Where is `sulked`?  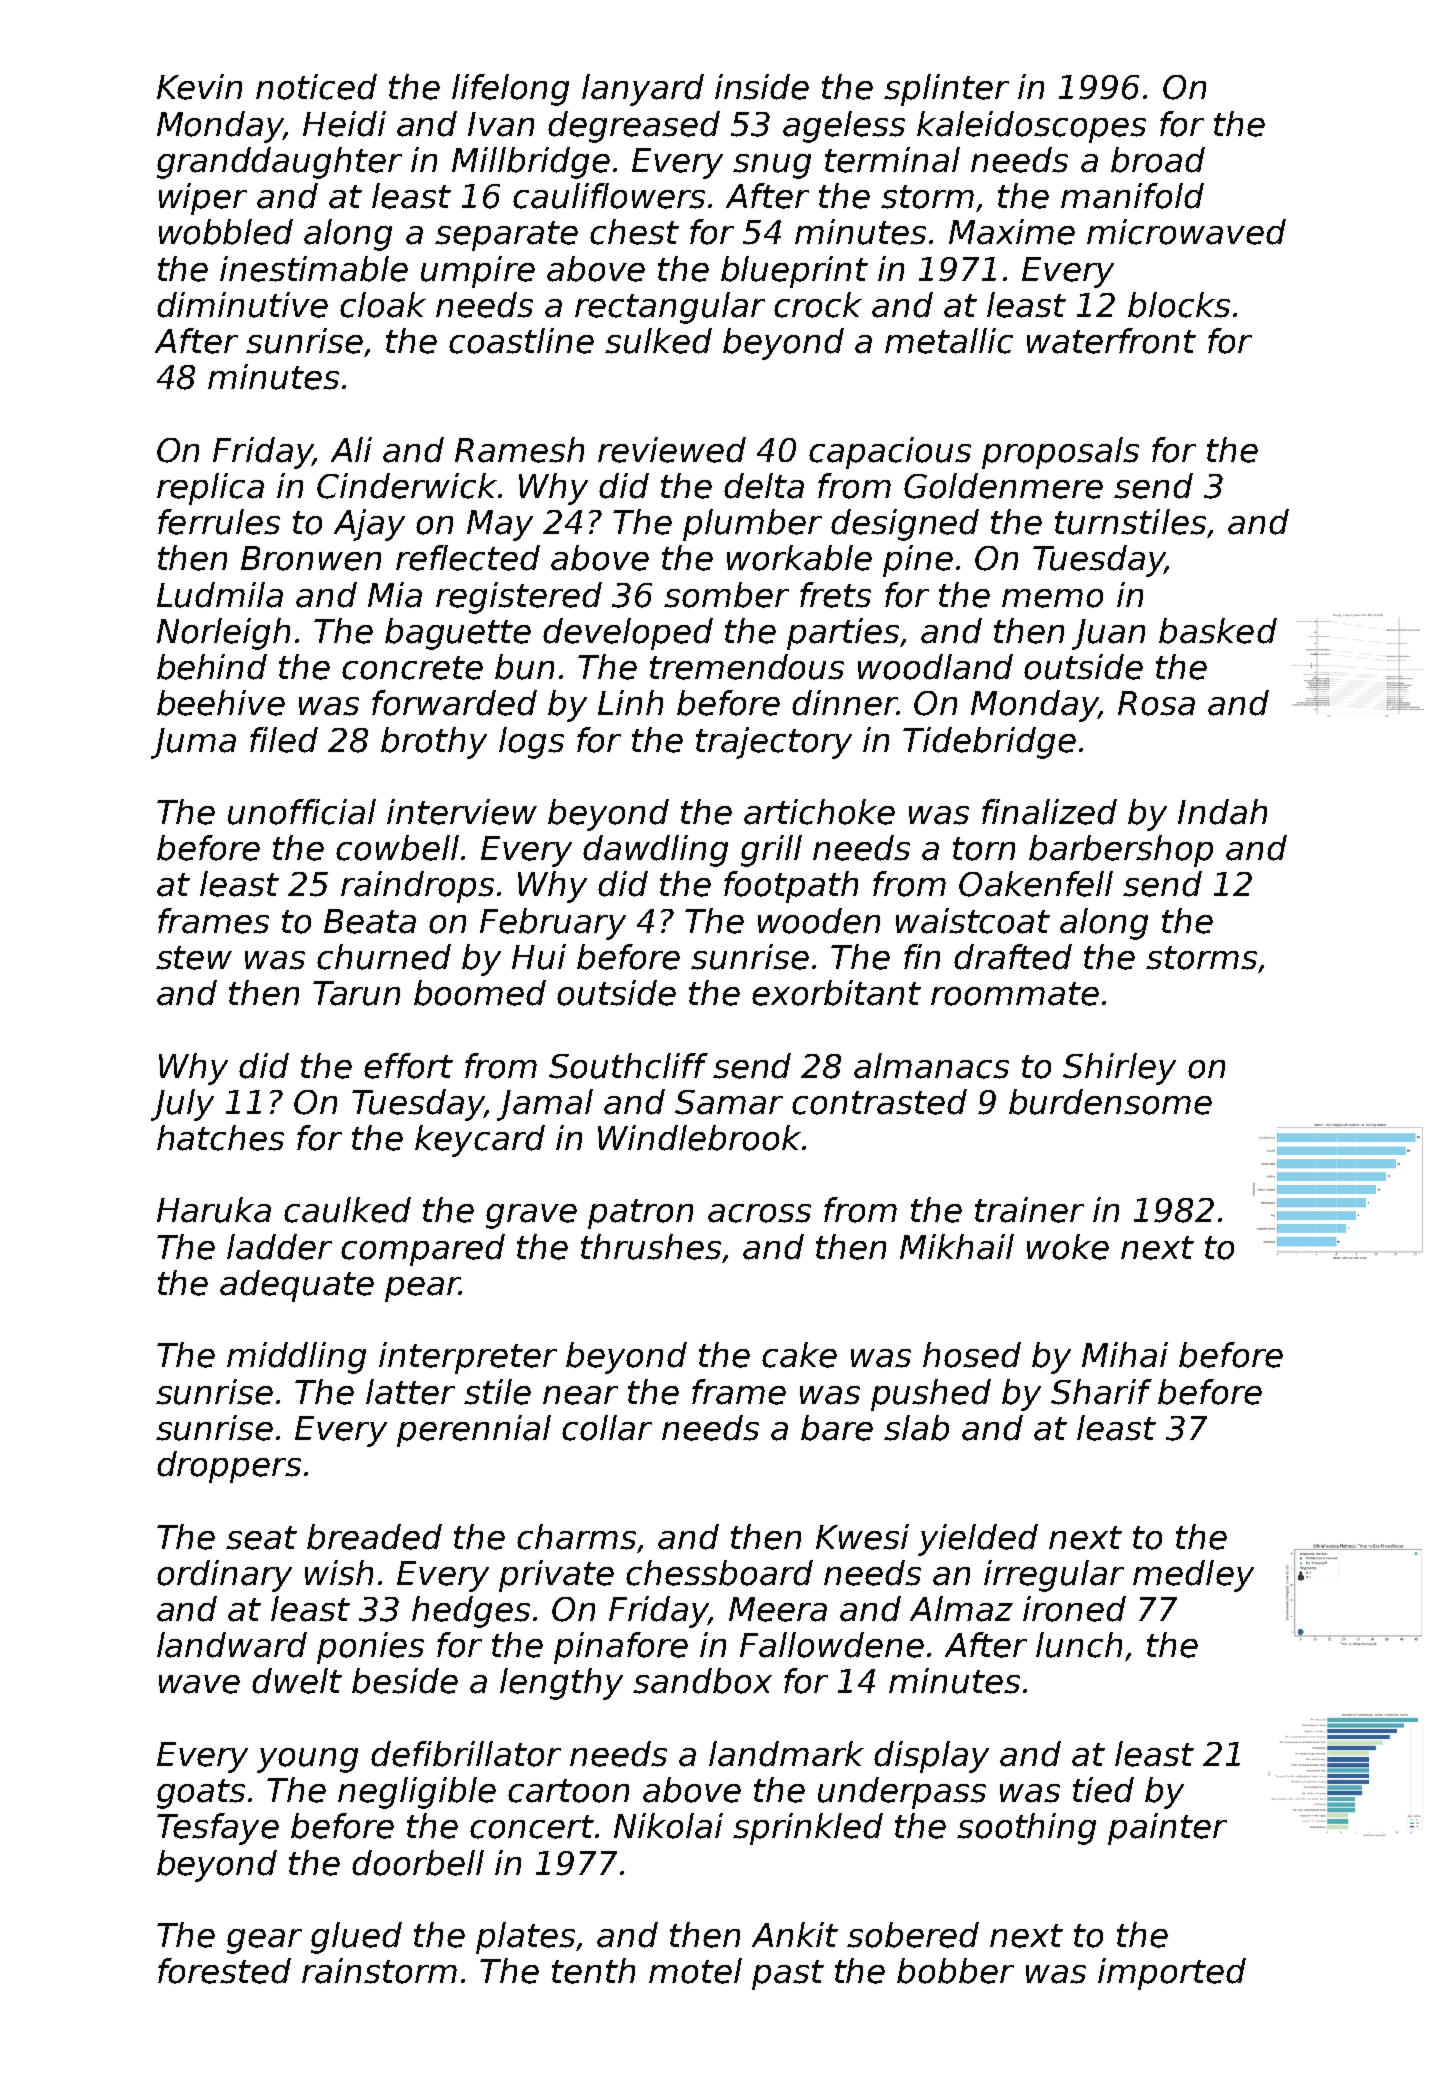 sulked is located at coordinates (658, 341).
